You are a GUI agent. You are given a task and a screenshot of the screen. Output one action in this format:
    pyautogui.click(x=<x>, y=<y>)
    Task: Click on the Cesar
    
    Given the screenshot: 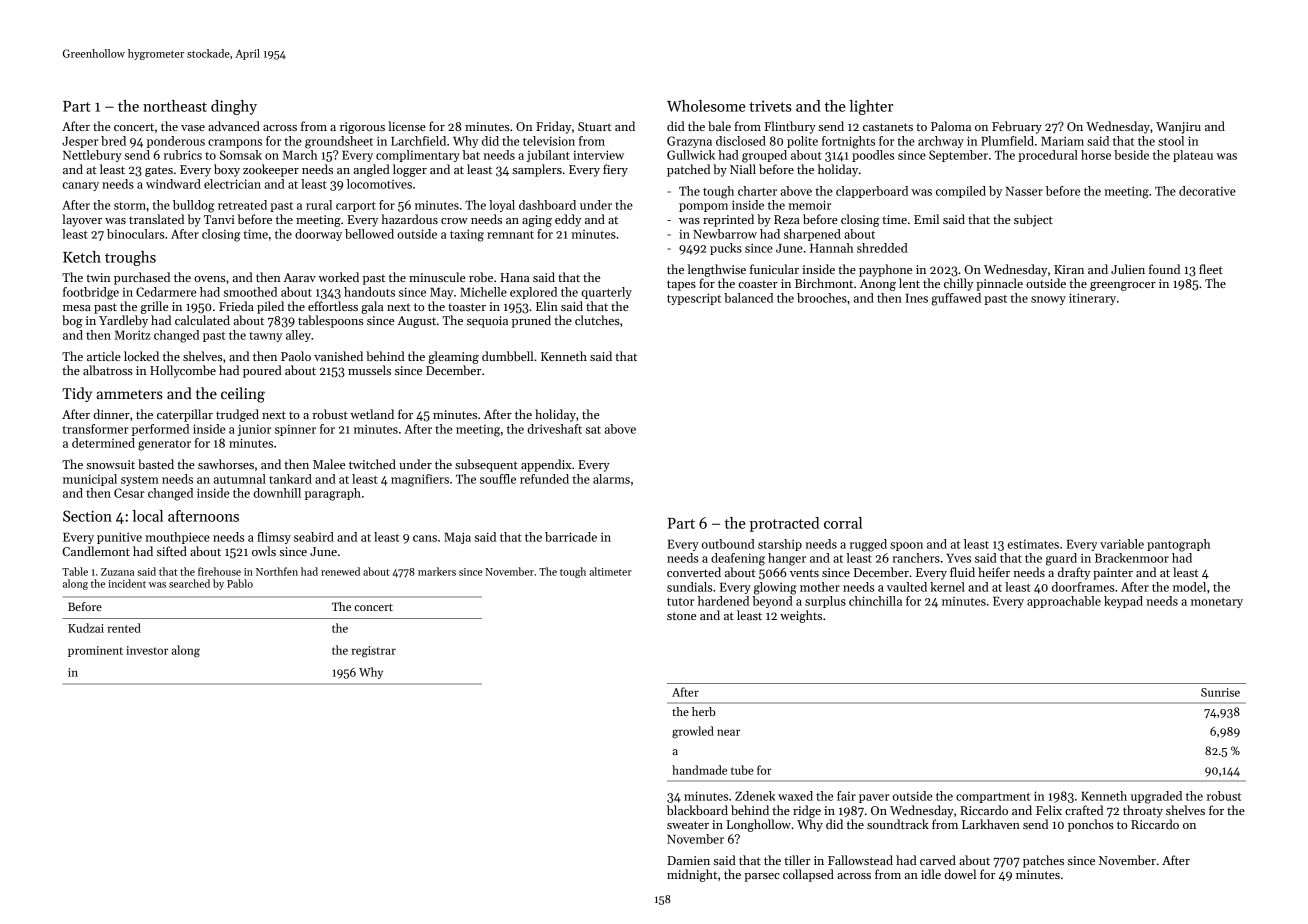 What is the action you would take?
    pyautogui.click(x=129, y=493)
